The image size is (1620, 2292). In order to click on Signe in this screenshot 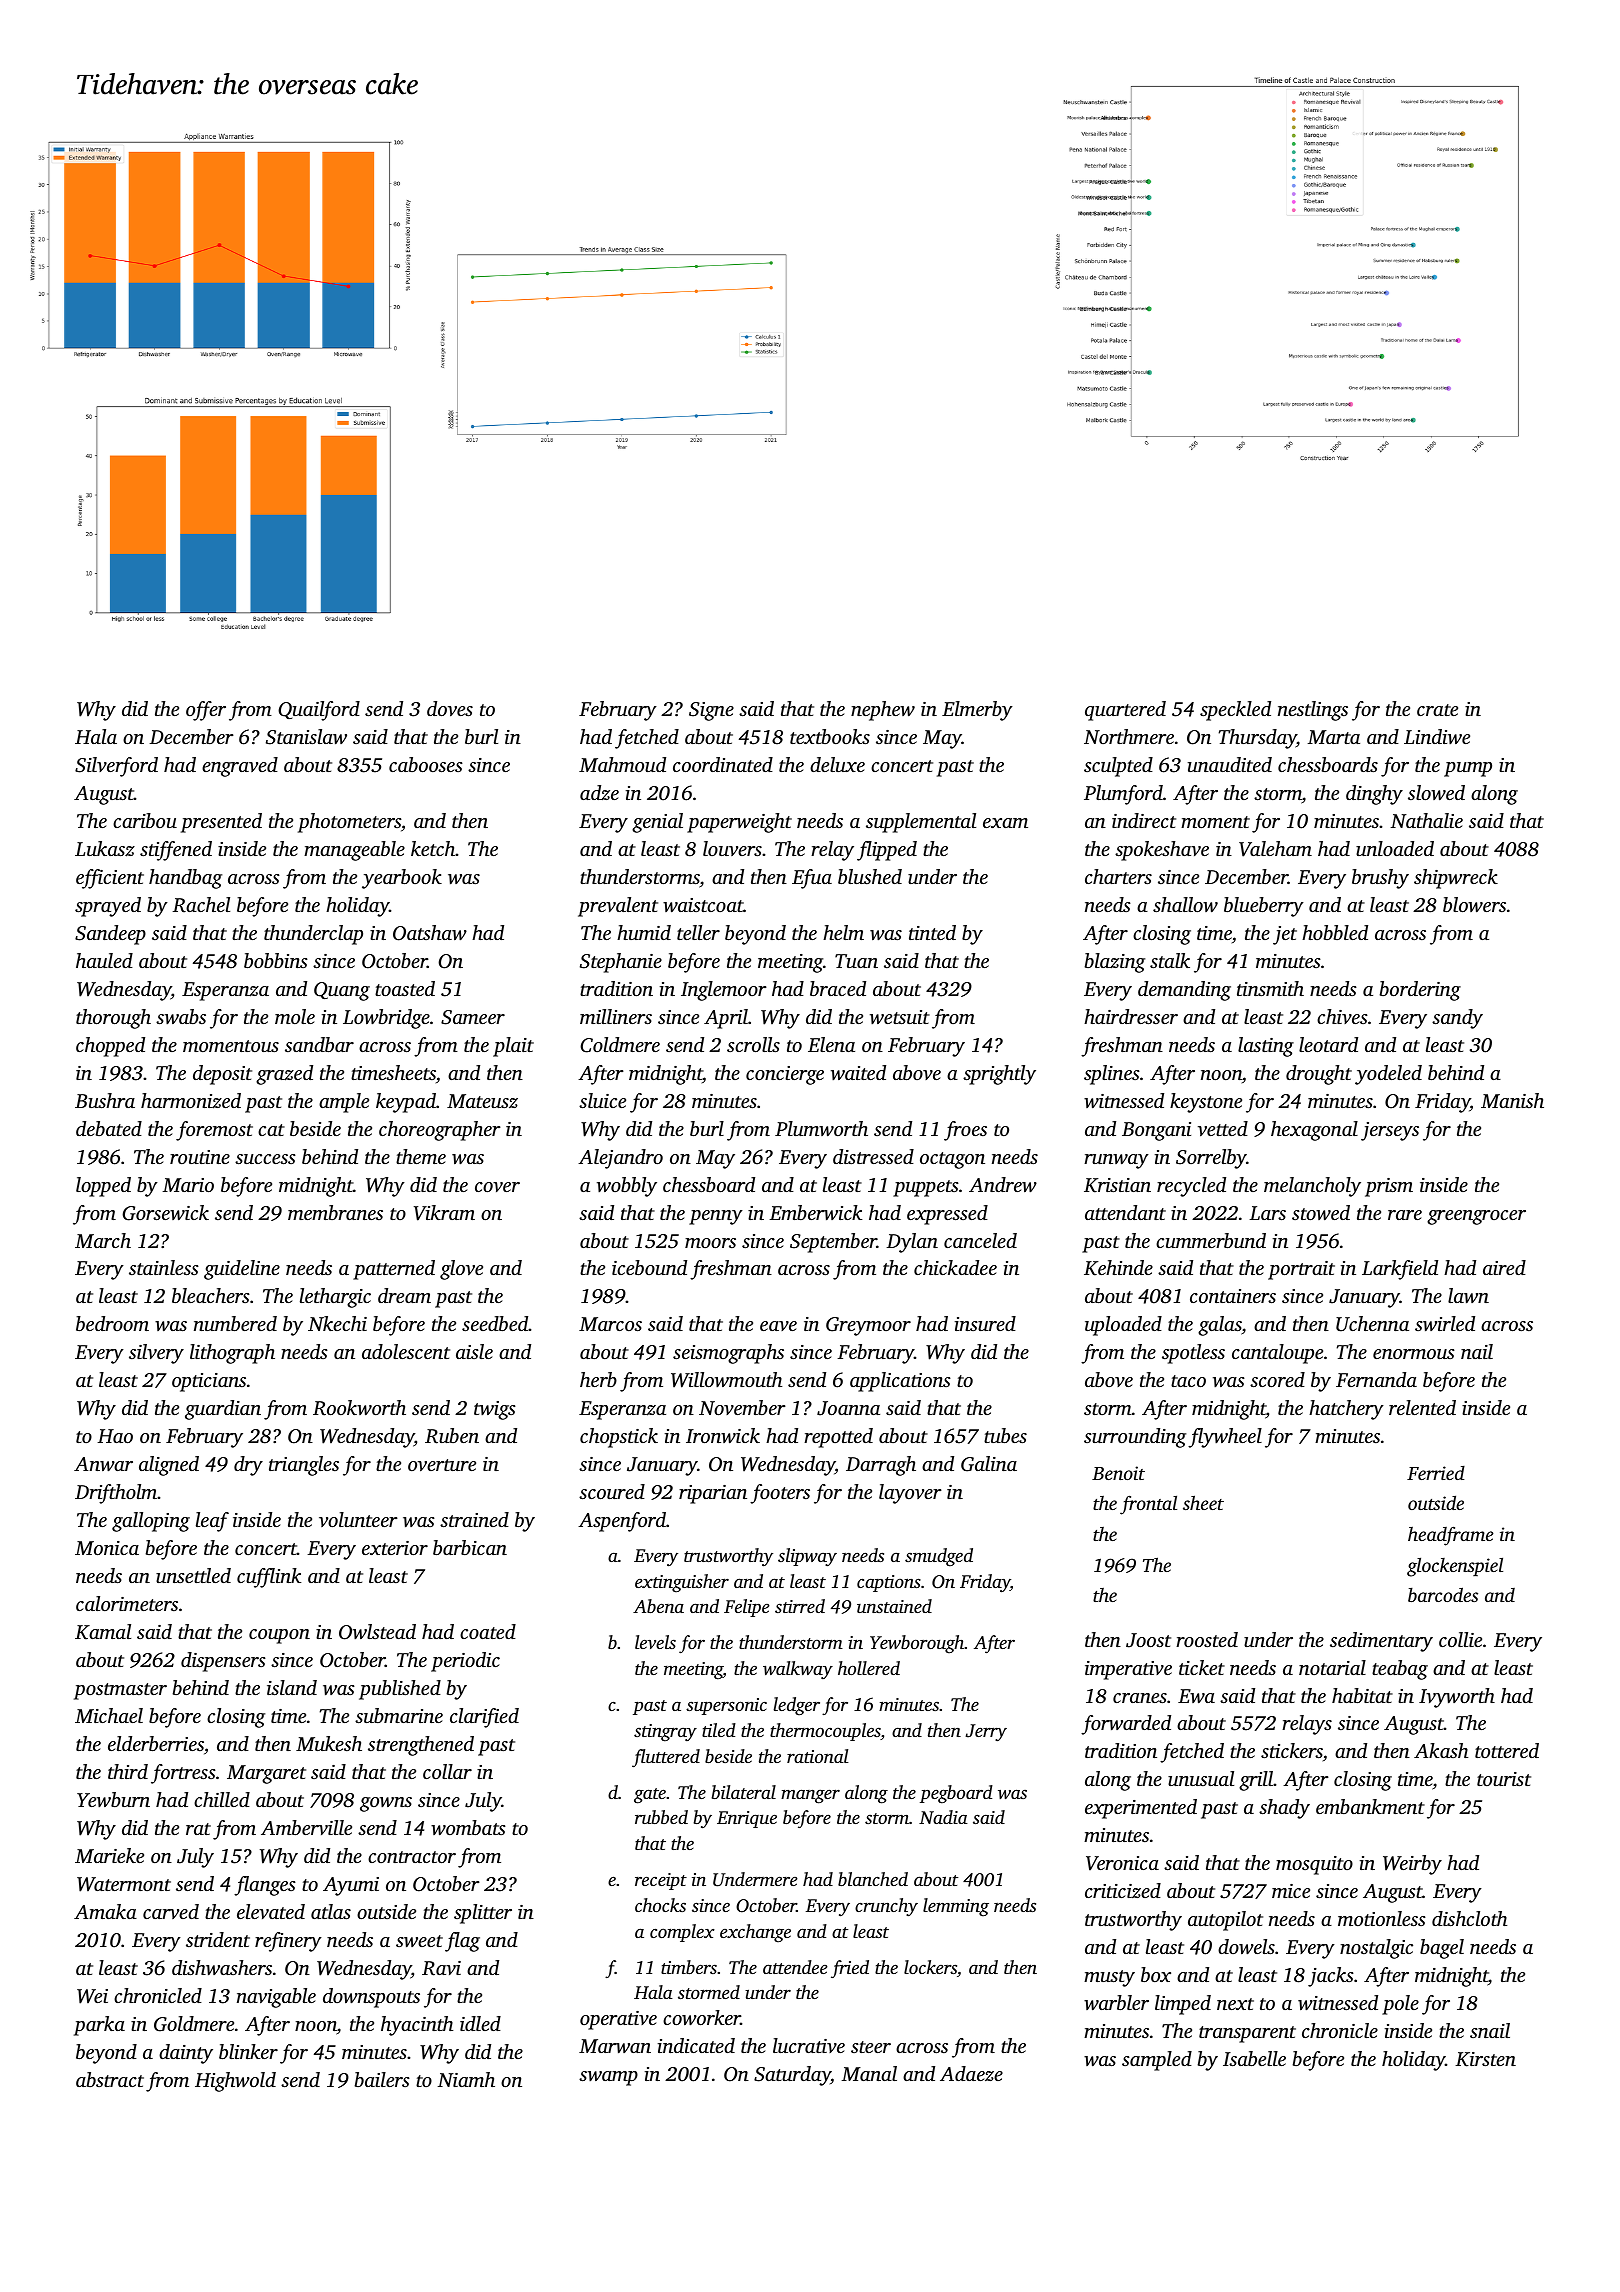, I will do `click(711, 711)`.
